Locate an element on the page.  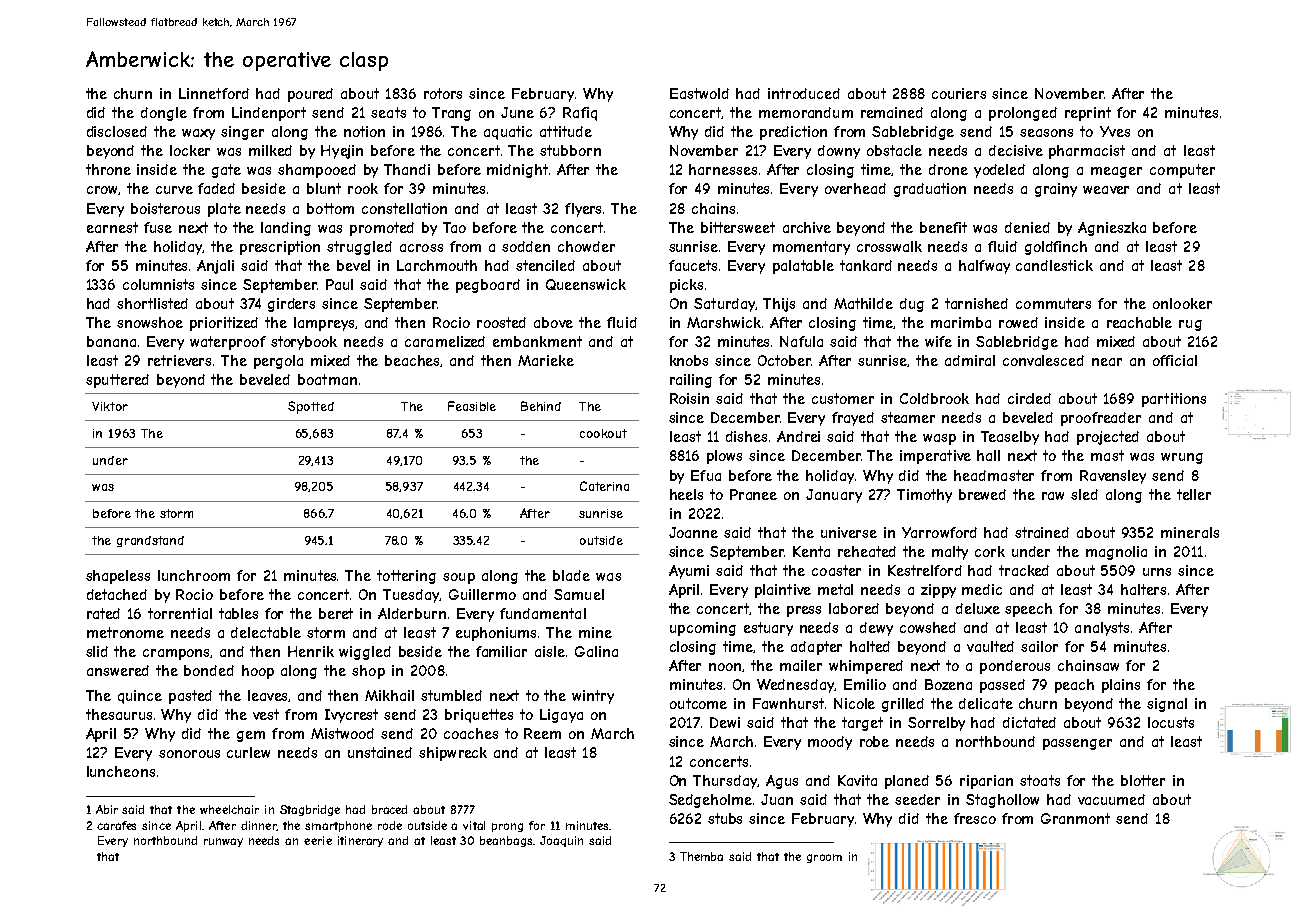
hoop is located at coordinates (258, 672).
